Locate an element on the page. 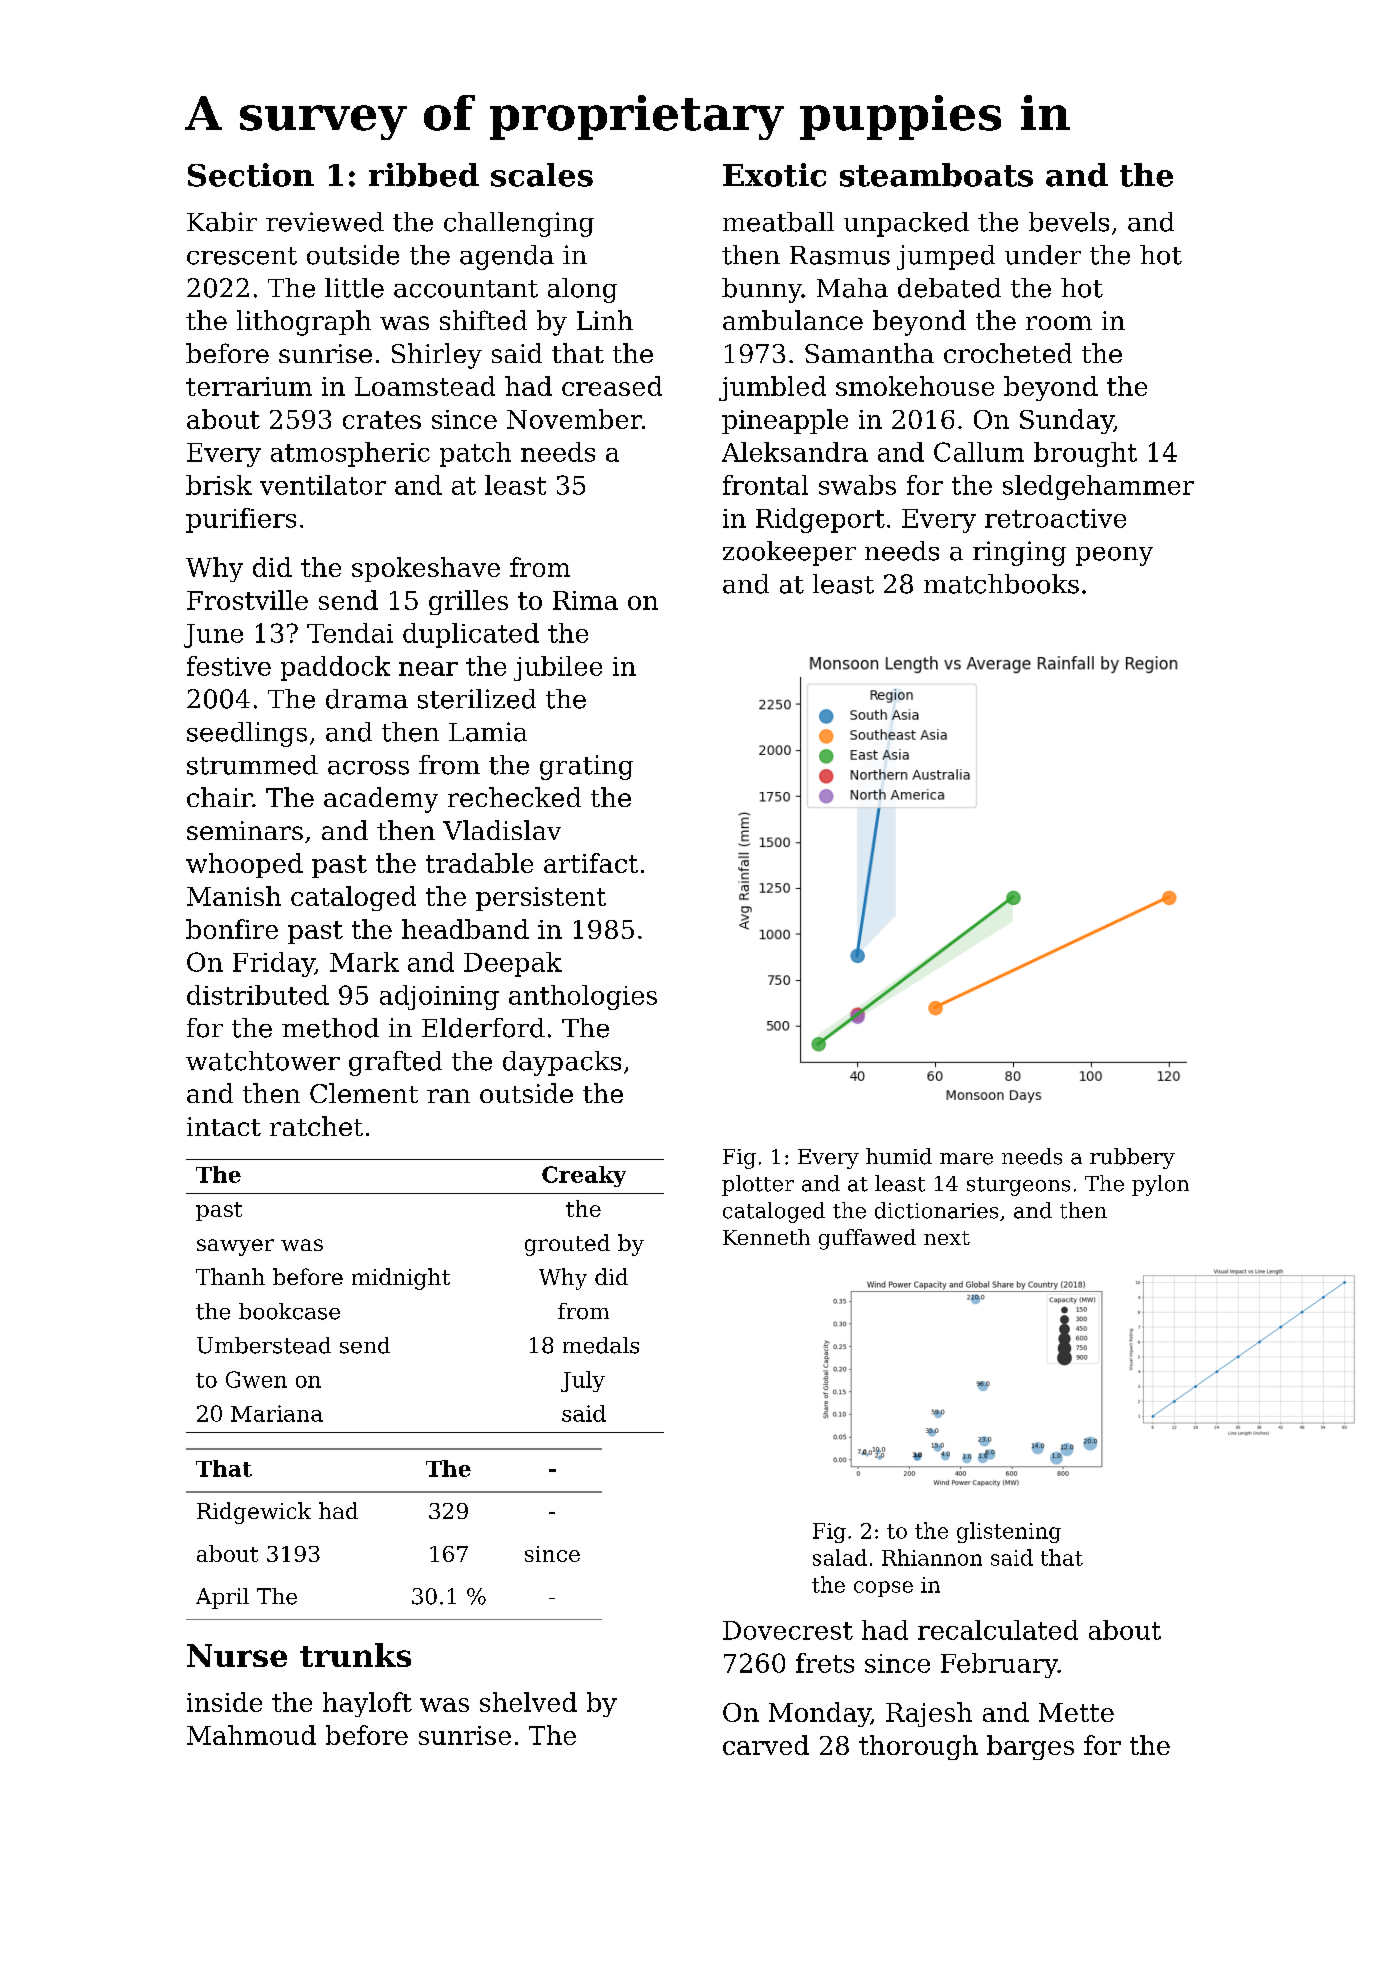 This document has height=1969, width=1386. Section is located at coordinates (251, 175).
